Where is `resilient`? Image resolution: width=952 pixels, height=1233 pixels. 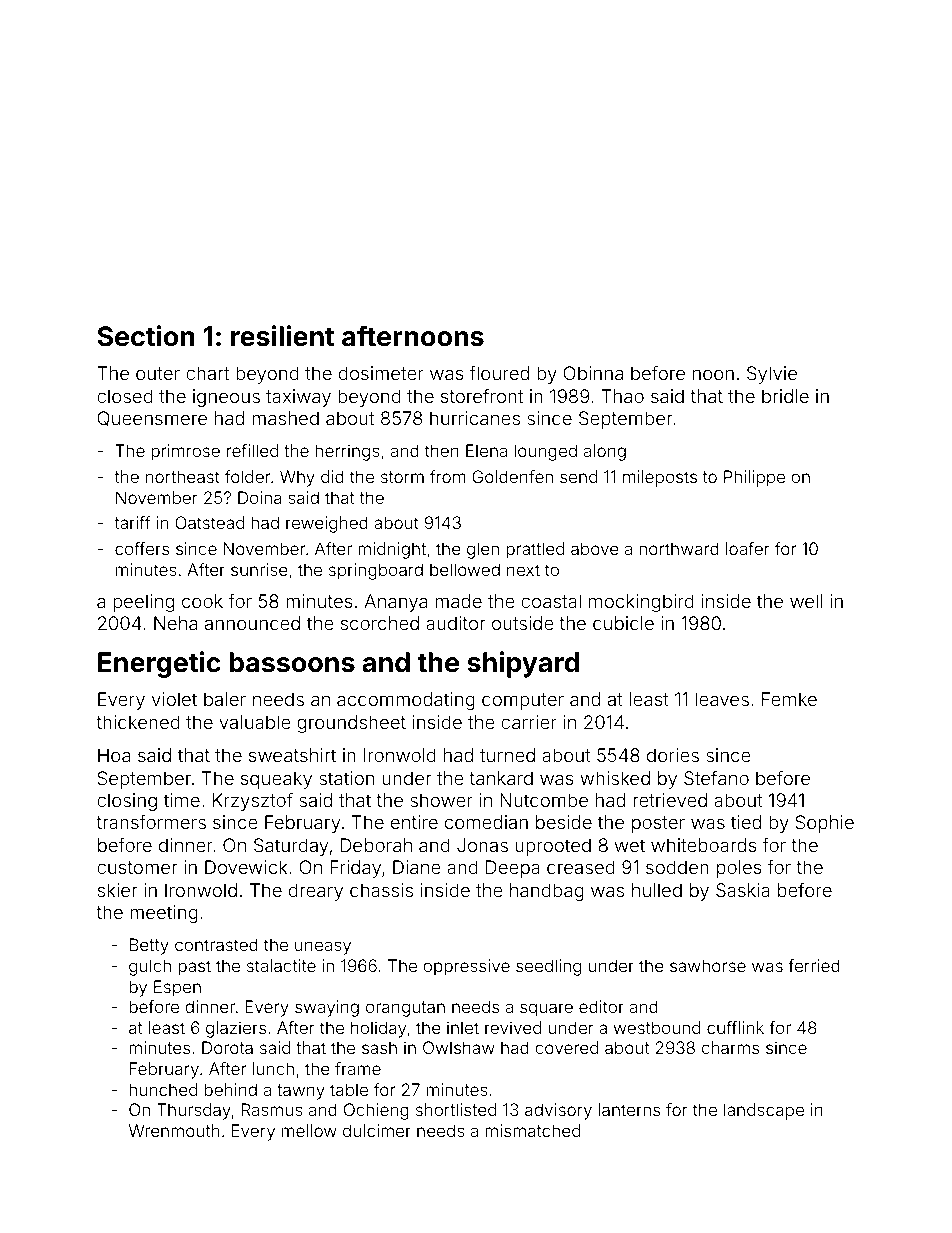 resilient is located at coordinates (283, 336).
